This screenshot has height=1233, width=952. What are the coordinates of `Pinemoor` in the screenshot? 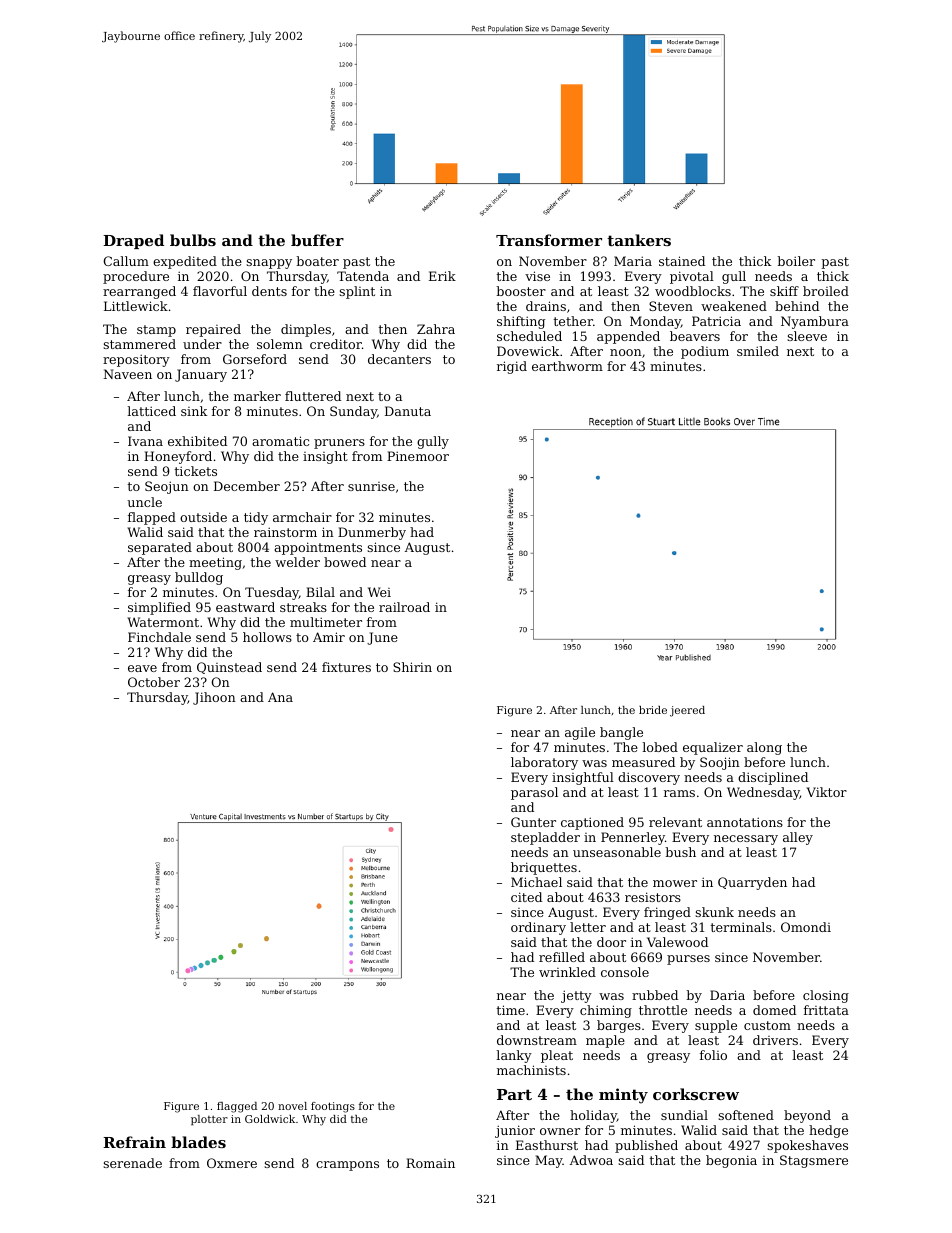 It's located at (418, 456).
